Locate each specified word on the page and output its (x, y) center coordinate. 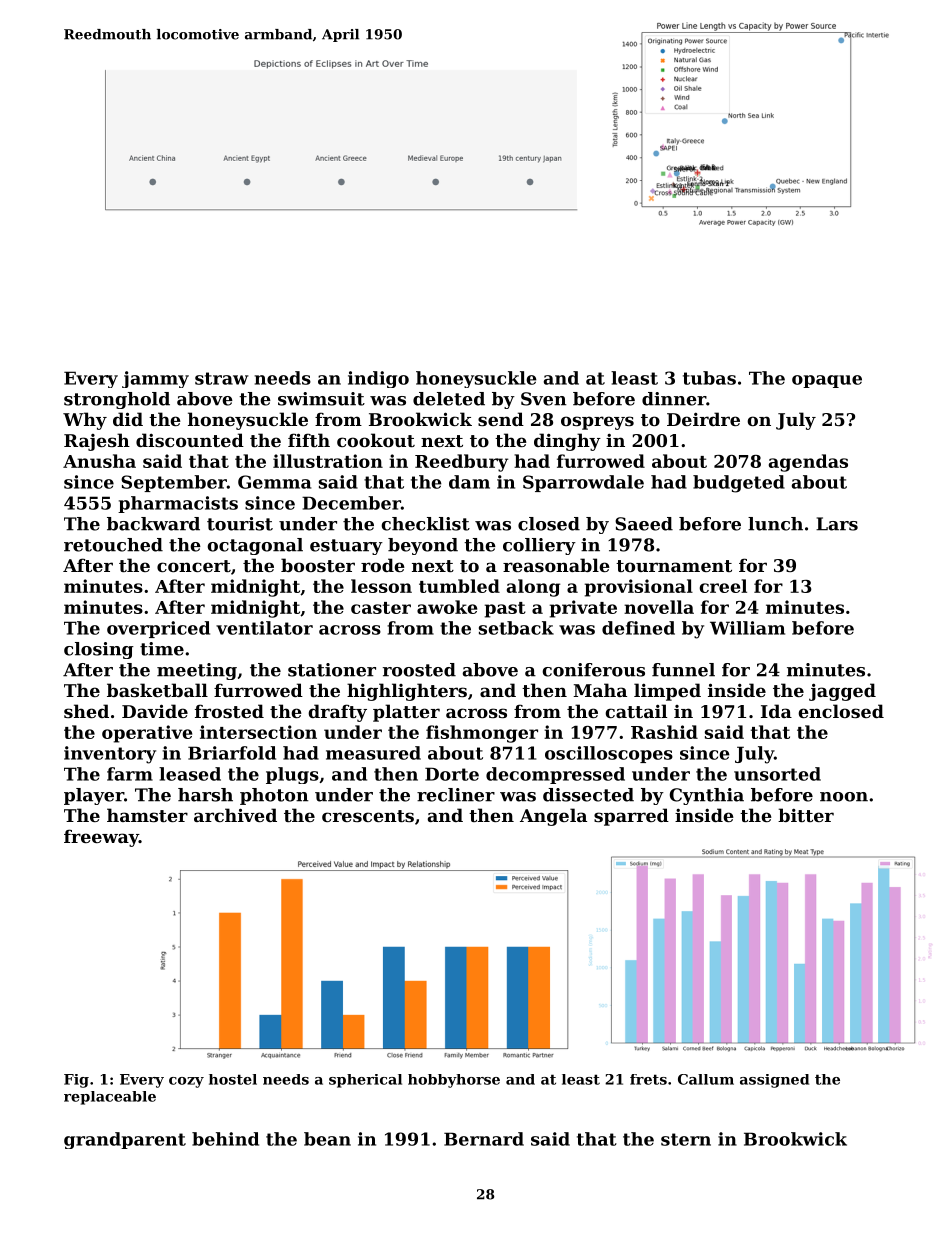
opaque (827, 381)
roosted (419, 670)
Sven (544, 399)
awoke (447, 607)
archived (235, 815)
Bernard (484, 1139)
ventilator (264, 628)
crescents (368, 816)
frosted (229, 711)
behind (225, 1139)
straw (222, 378)
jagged (842, 692)
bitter (806, 815)
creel (723, 586)
